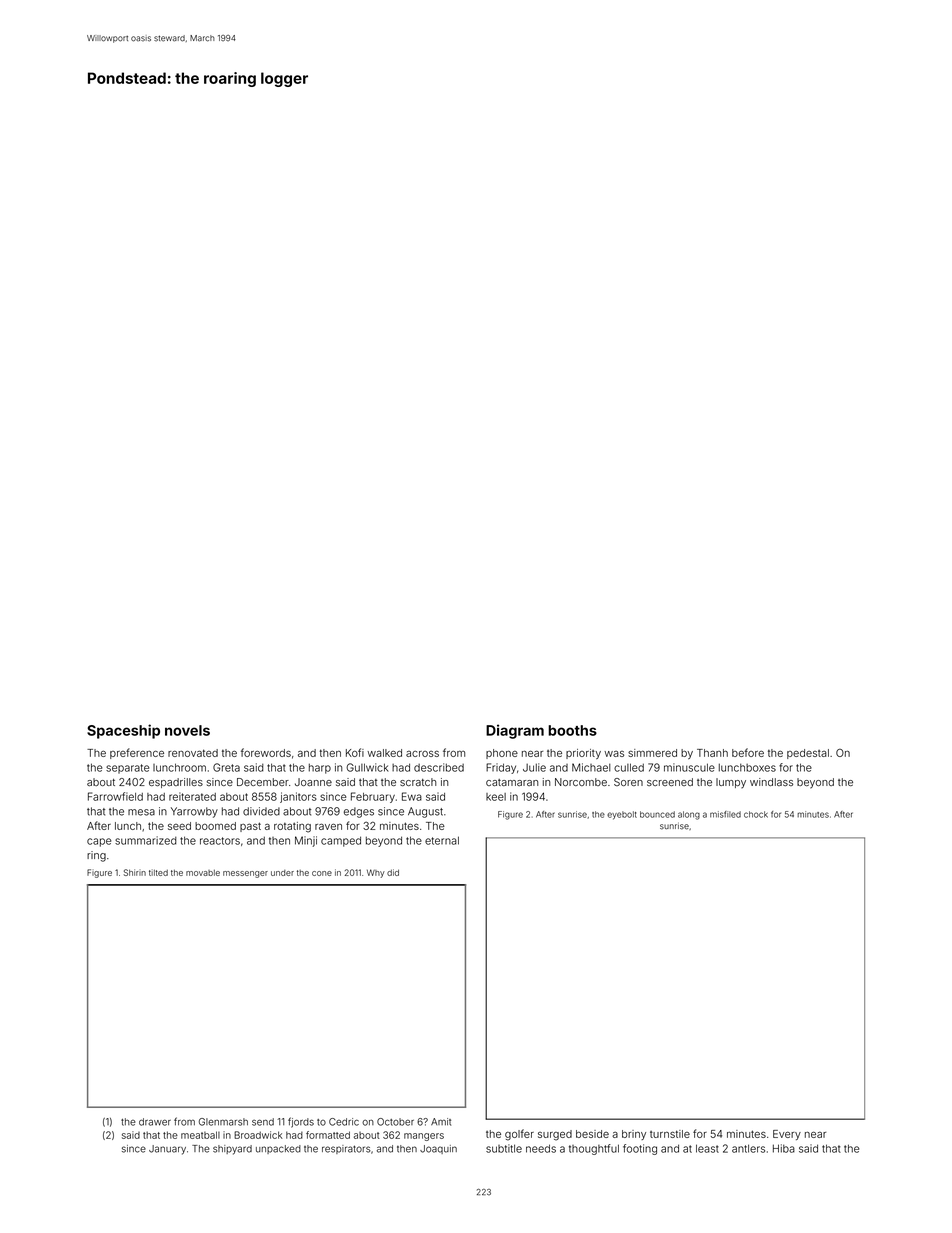  What do you see at coordinates (756, 814) in the document?
I see `chock` at bounding box center [756, 814].
